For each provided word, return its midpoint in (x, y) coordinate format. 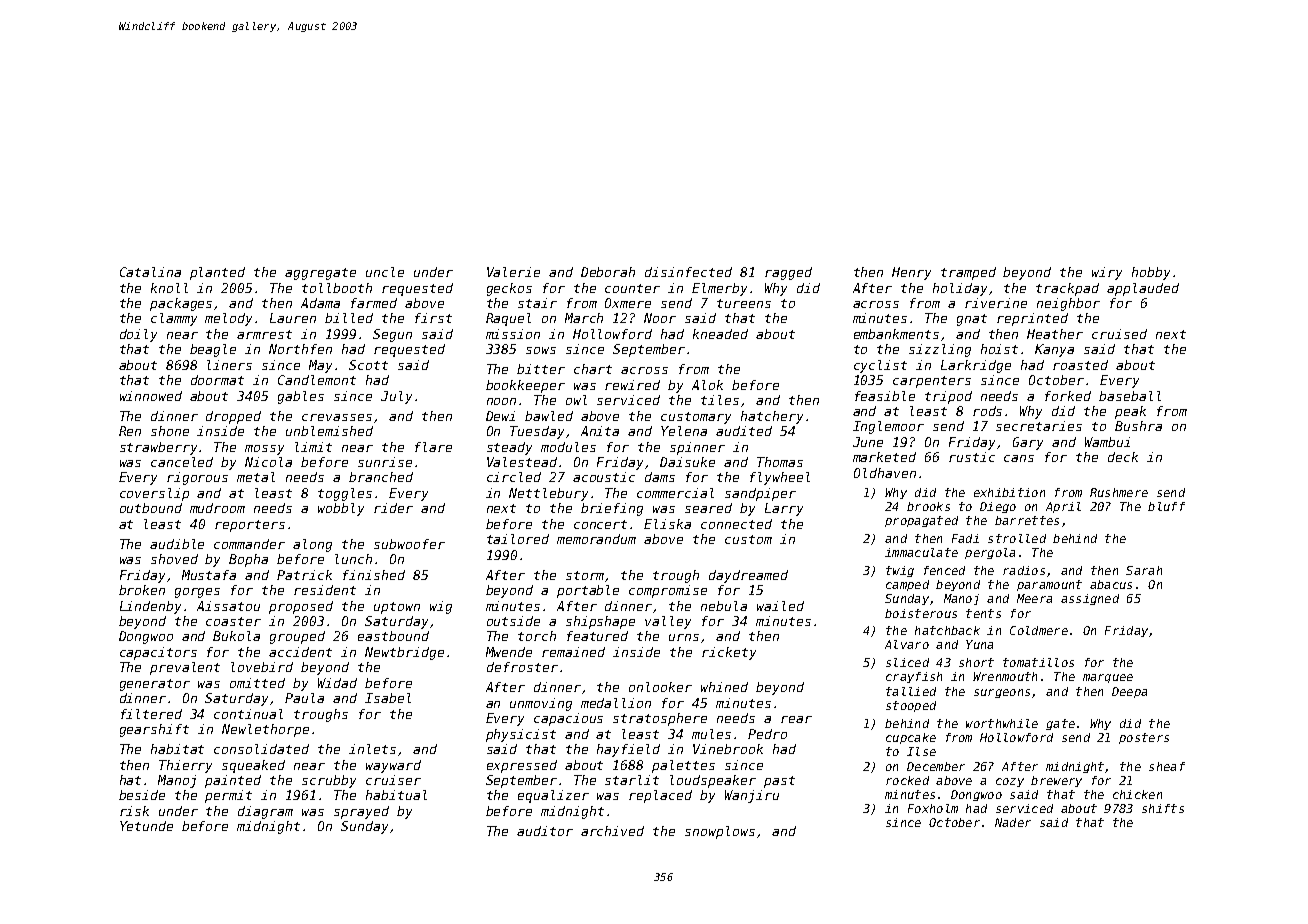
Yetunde (146, 826)
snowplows (720, 832)
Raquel (508, 319)
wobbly (341, 509)
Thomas (780, 462)
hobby (1151, 273)
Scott (368, 365)
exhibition (1009, 492)
